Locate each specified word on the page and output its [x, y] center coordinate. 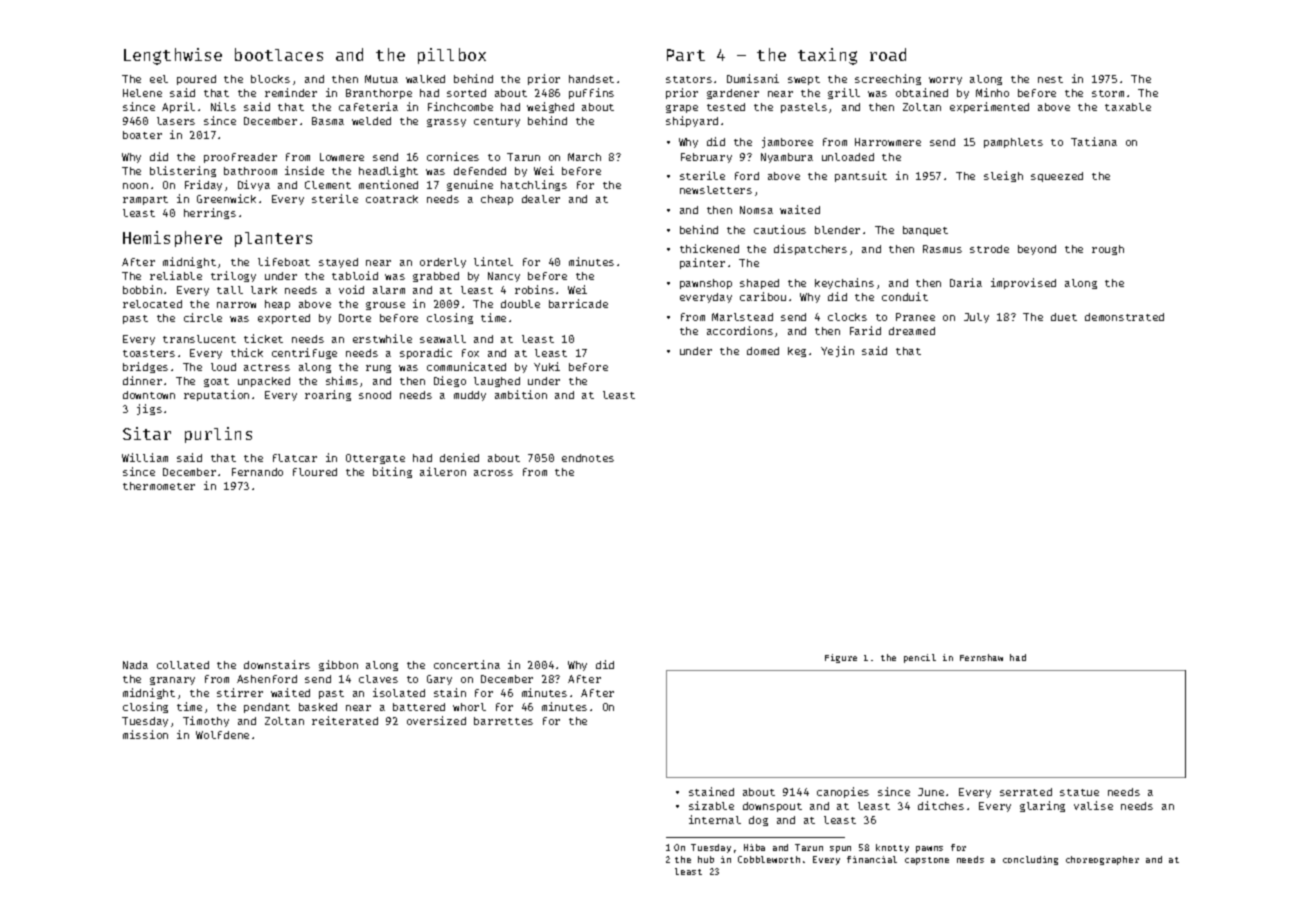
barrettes [503, 721]
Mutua [381, 79]
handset [591, 79]
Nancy [504, 277]
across [493, 473]
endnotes [588, 458]
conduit [905, 296]
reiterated [345, 720]
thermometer [159, 486]
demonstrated [1124, 317]
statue [1079, 792]
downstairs [277, 664]
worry [945, 81]
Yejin [837, 351]
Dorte [355, 318]
